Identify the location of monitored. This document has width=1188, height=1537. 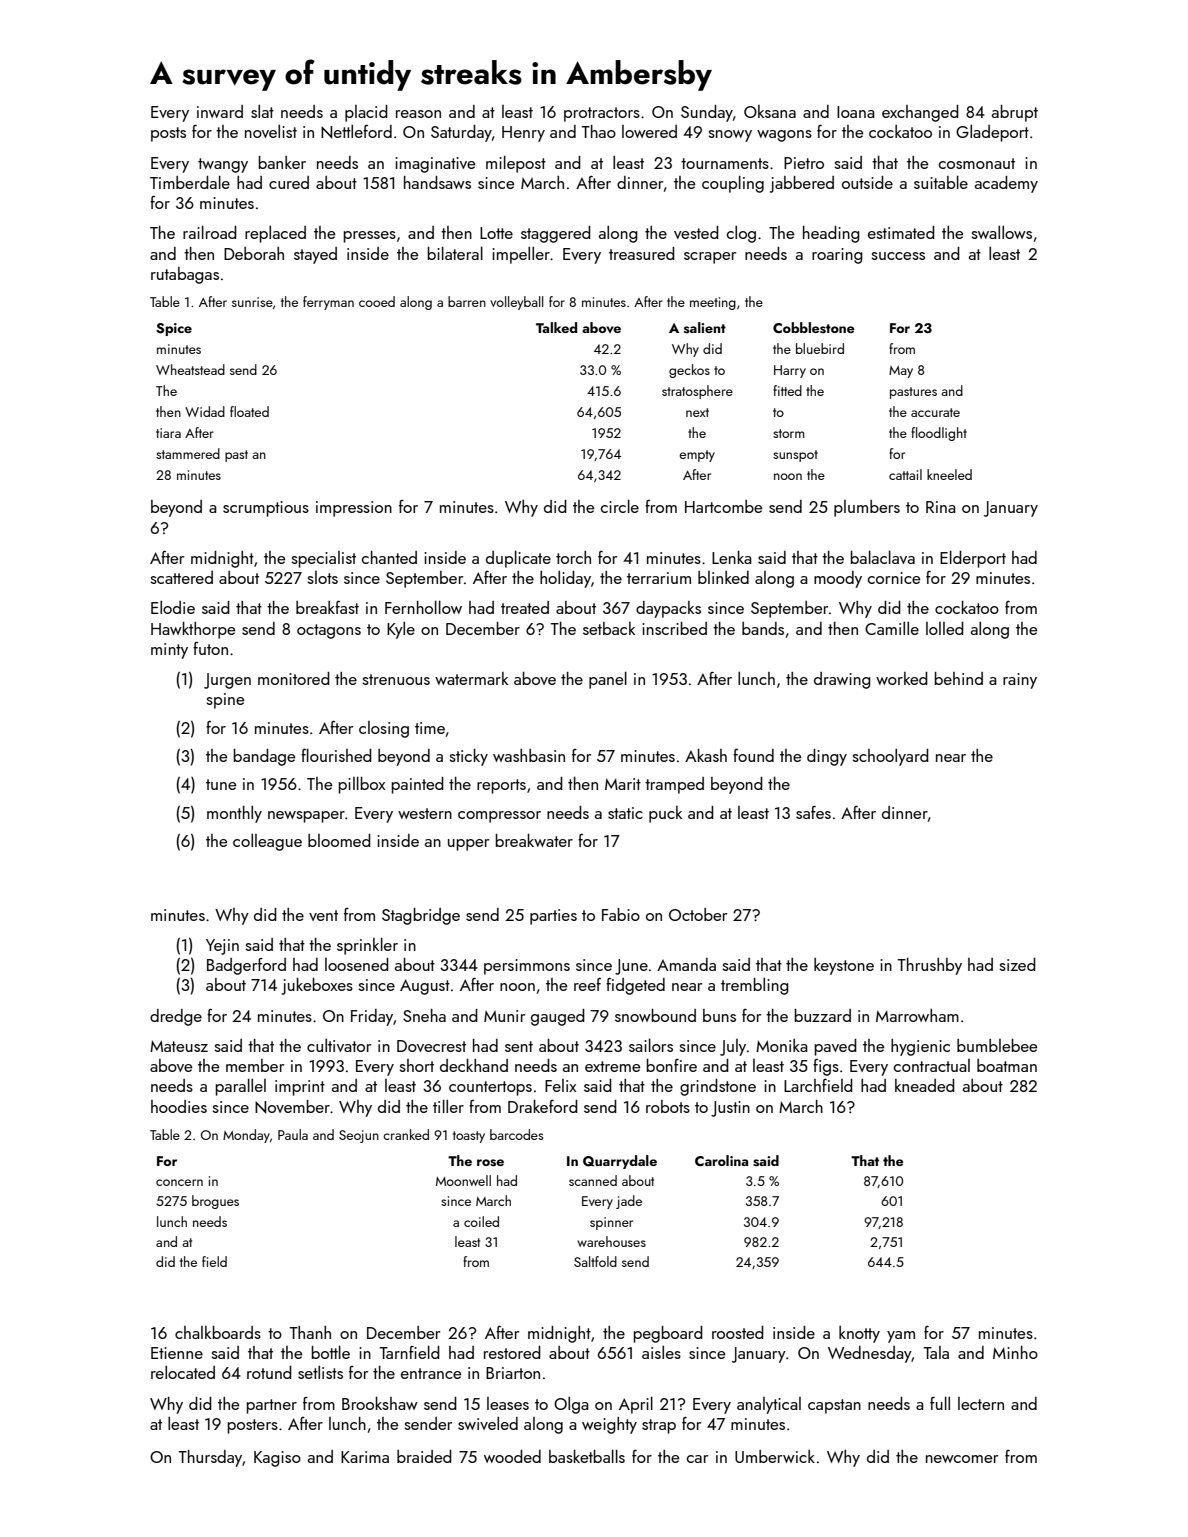
(294, 678).
